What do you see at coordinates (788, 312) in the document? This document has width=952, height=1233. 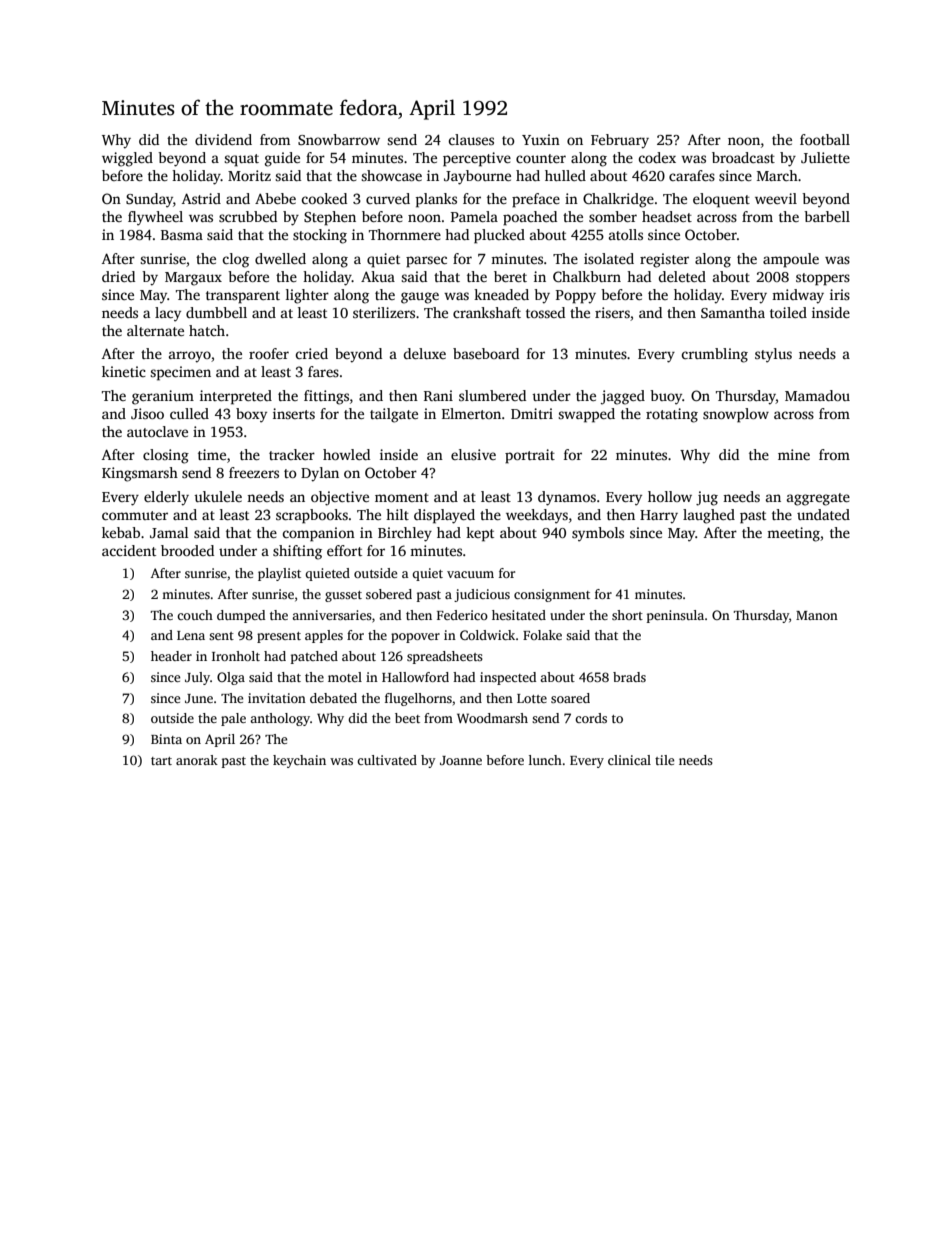 I see `toiled` at bounding box center [788, 312].
